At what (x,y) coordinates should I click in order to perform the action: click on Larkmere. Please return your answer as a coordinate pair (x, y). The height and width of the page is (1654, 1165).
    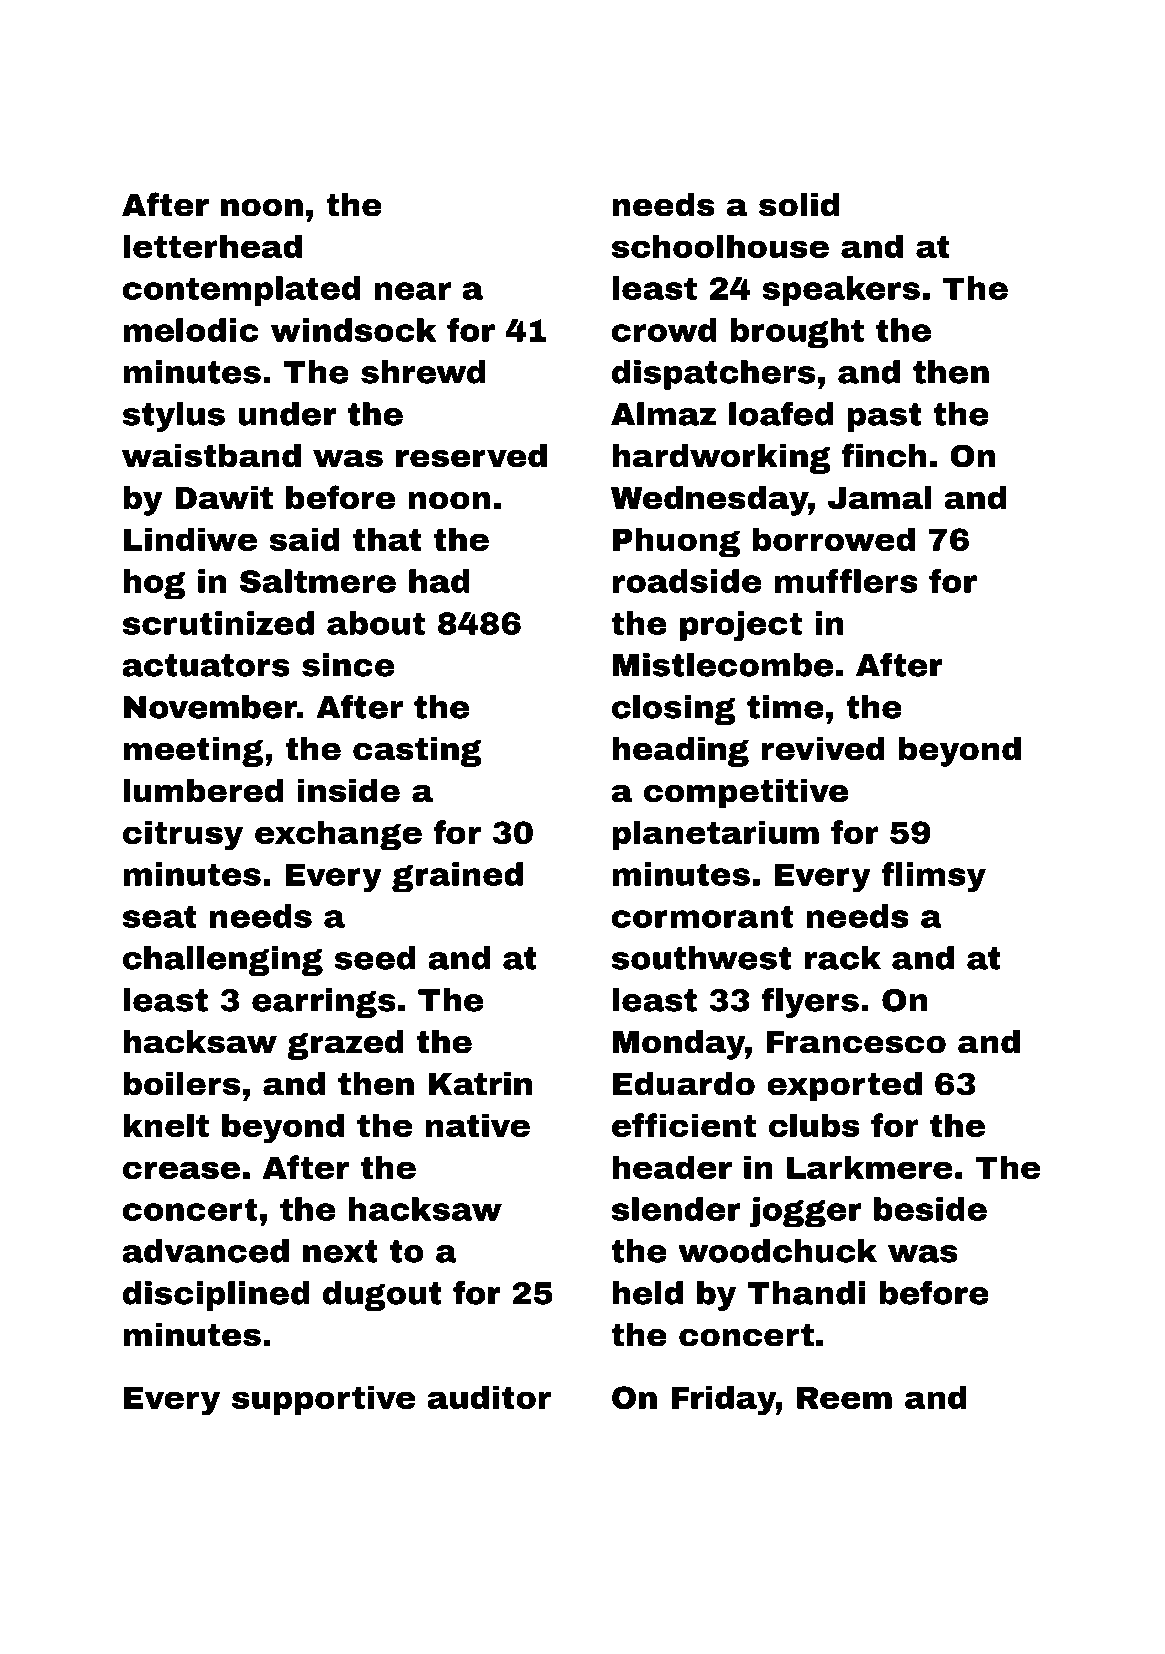
    Looking at the image, I should click on (870, 1167).
